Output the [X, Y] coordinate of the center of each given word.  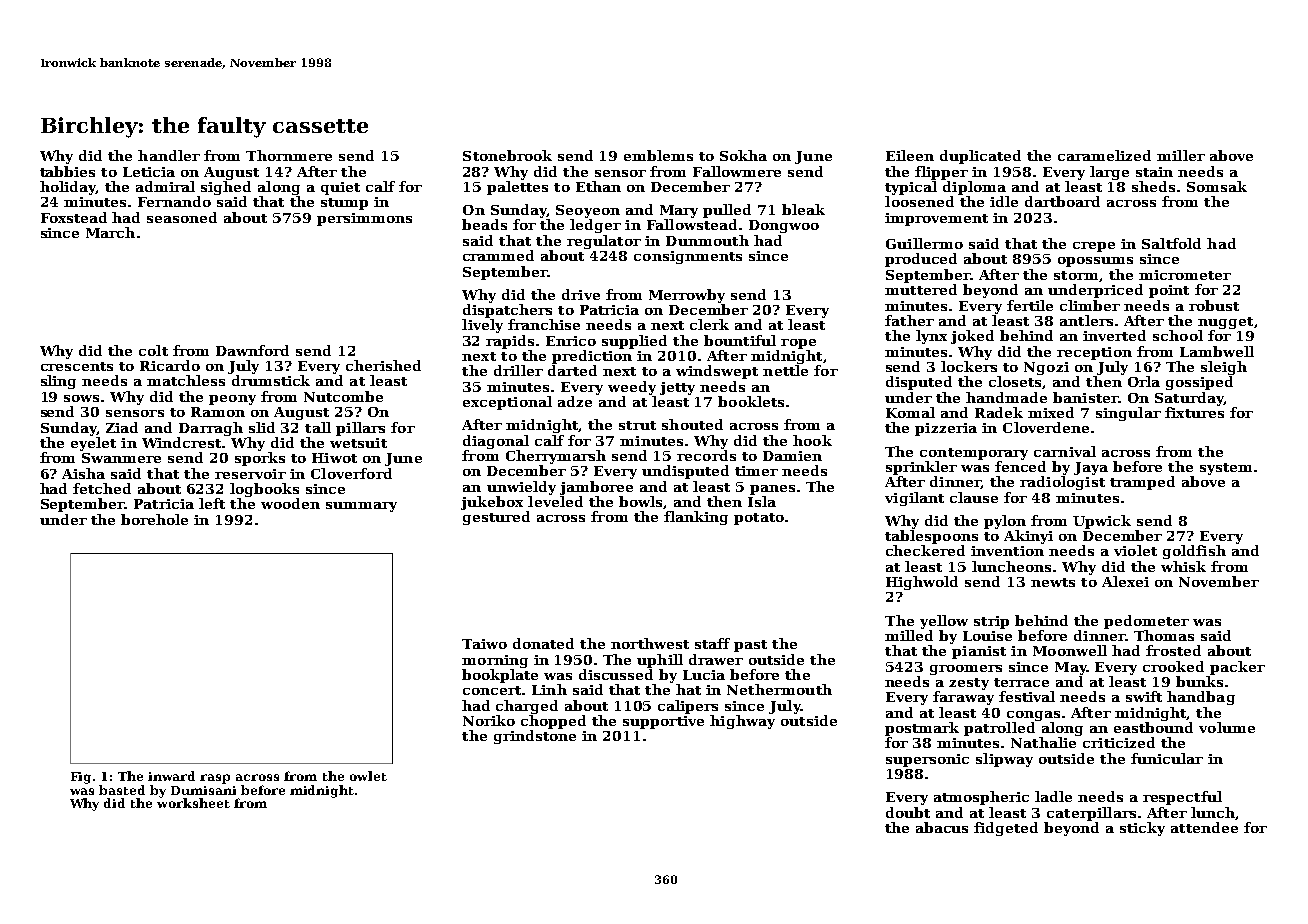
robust [1214, 305]
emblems [658, 155]
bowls [640, 501]
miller [1181, 155]
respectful [1182, 798]
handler [169, 155]
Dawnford [252, 350]
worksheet [193, 803]
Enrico [571, 341]
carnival [1065, 451]
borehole [154, 519]
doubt [908, 812]
